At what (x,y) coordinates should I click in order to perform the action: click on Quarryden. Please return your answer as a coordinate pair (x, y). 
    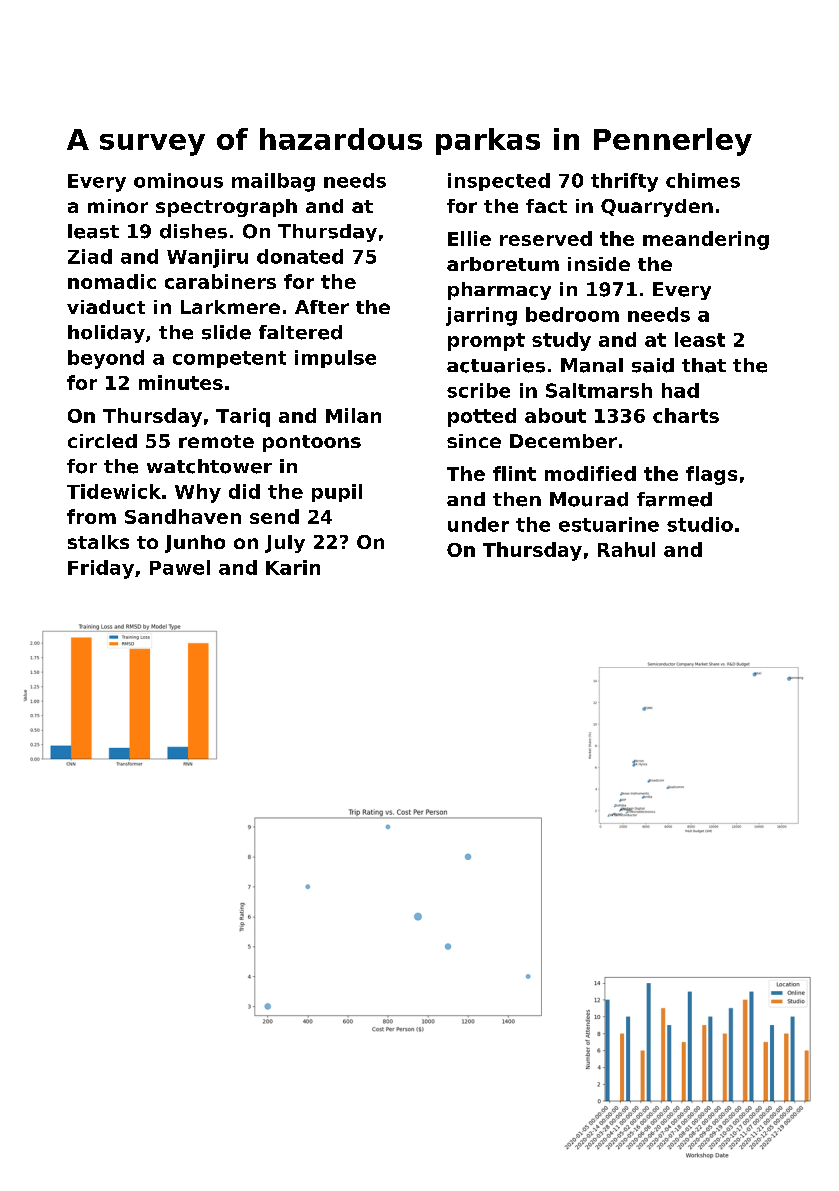
    Looking at the image, I should click on (657, 208).
